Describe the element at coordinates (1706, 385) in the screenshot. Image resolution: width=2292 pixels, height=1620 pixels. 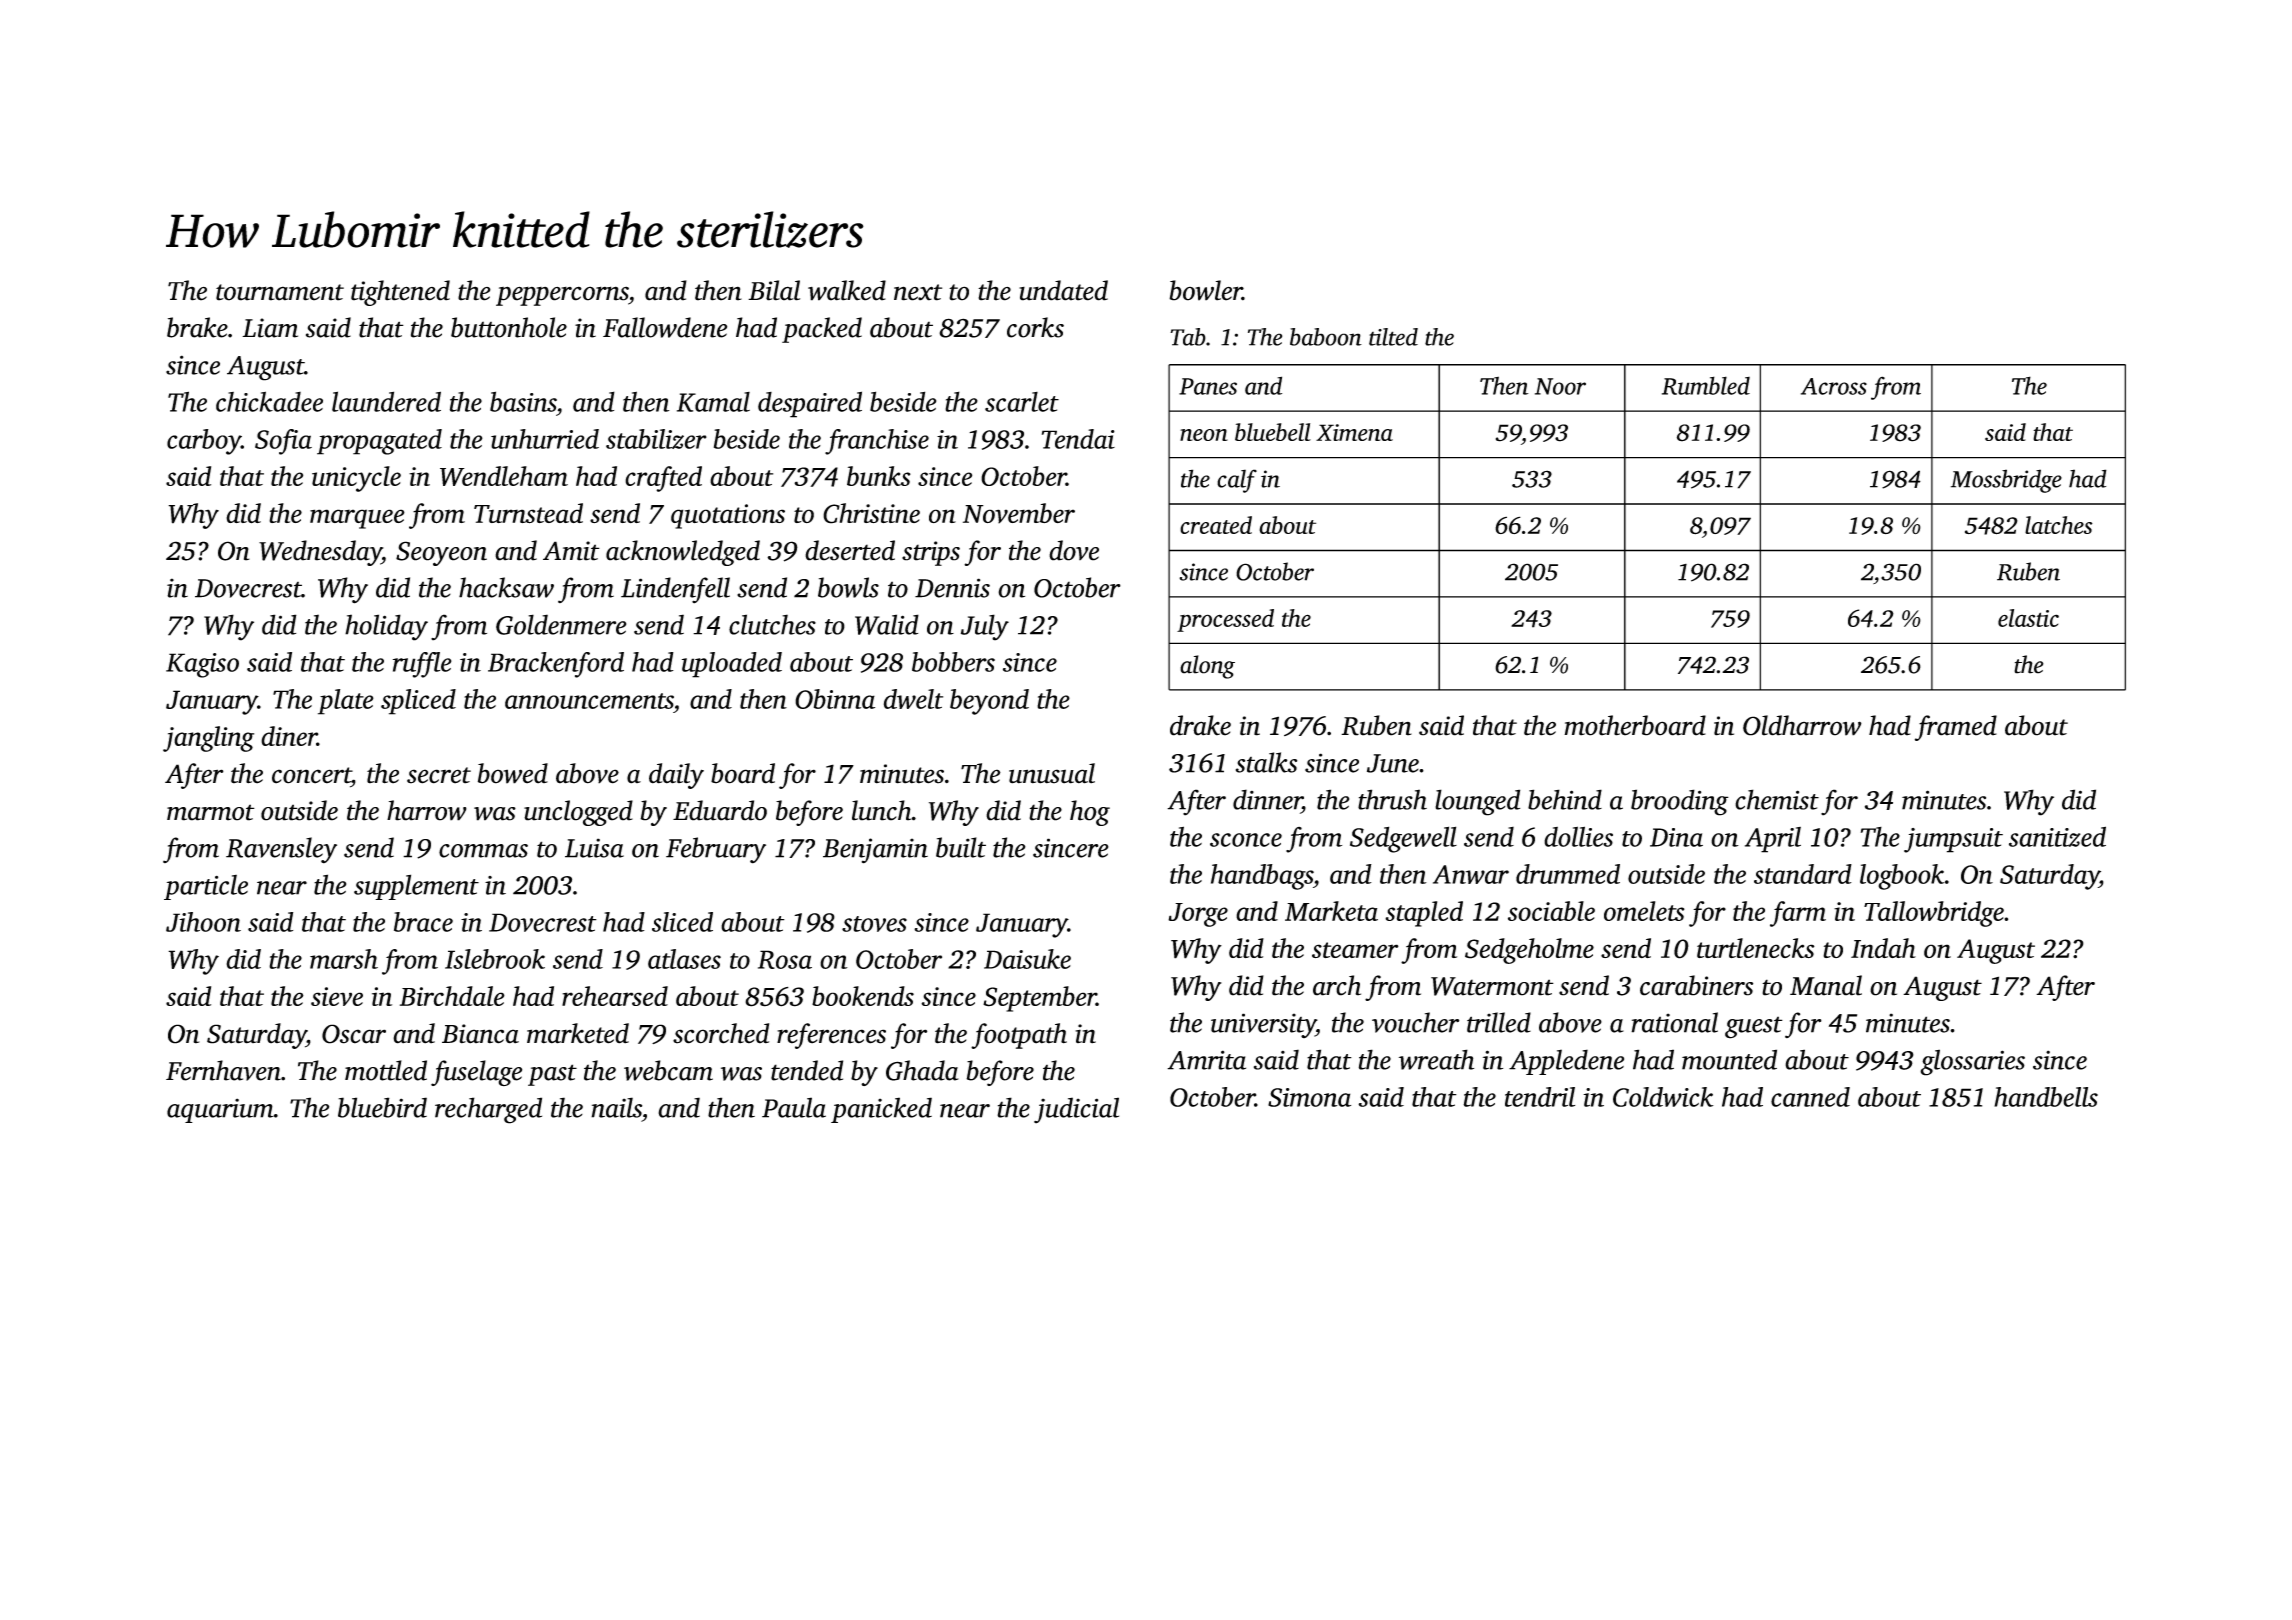
I see `Rumbled` at that location.
